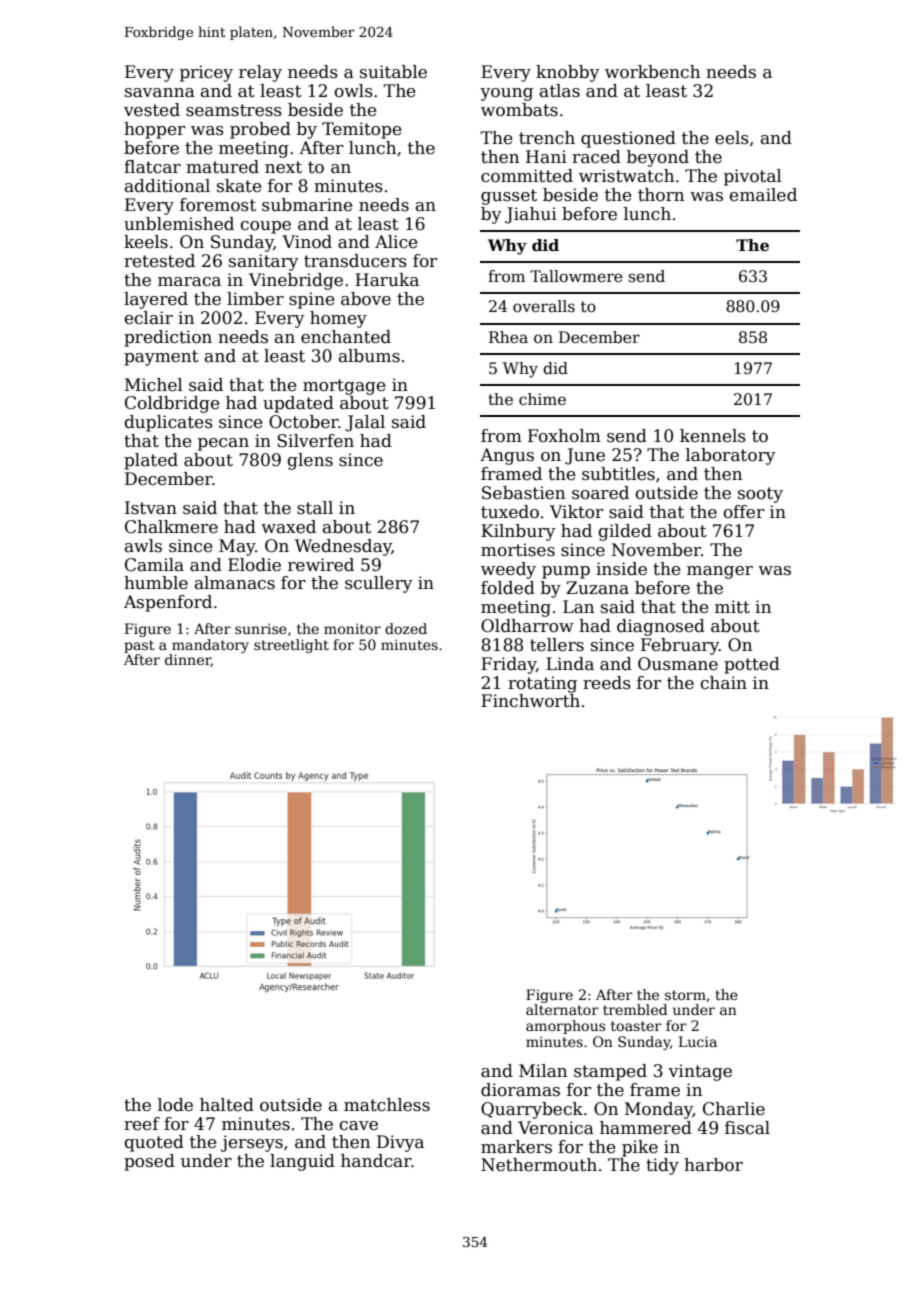 This image has height=1311, width=924. I want to click on overalls, so click(544, 306).
